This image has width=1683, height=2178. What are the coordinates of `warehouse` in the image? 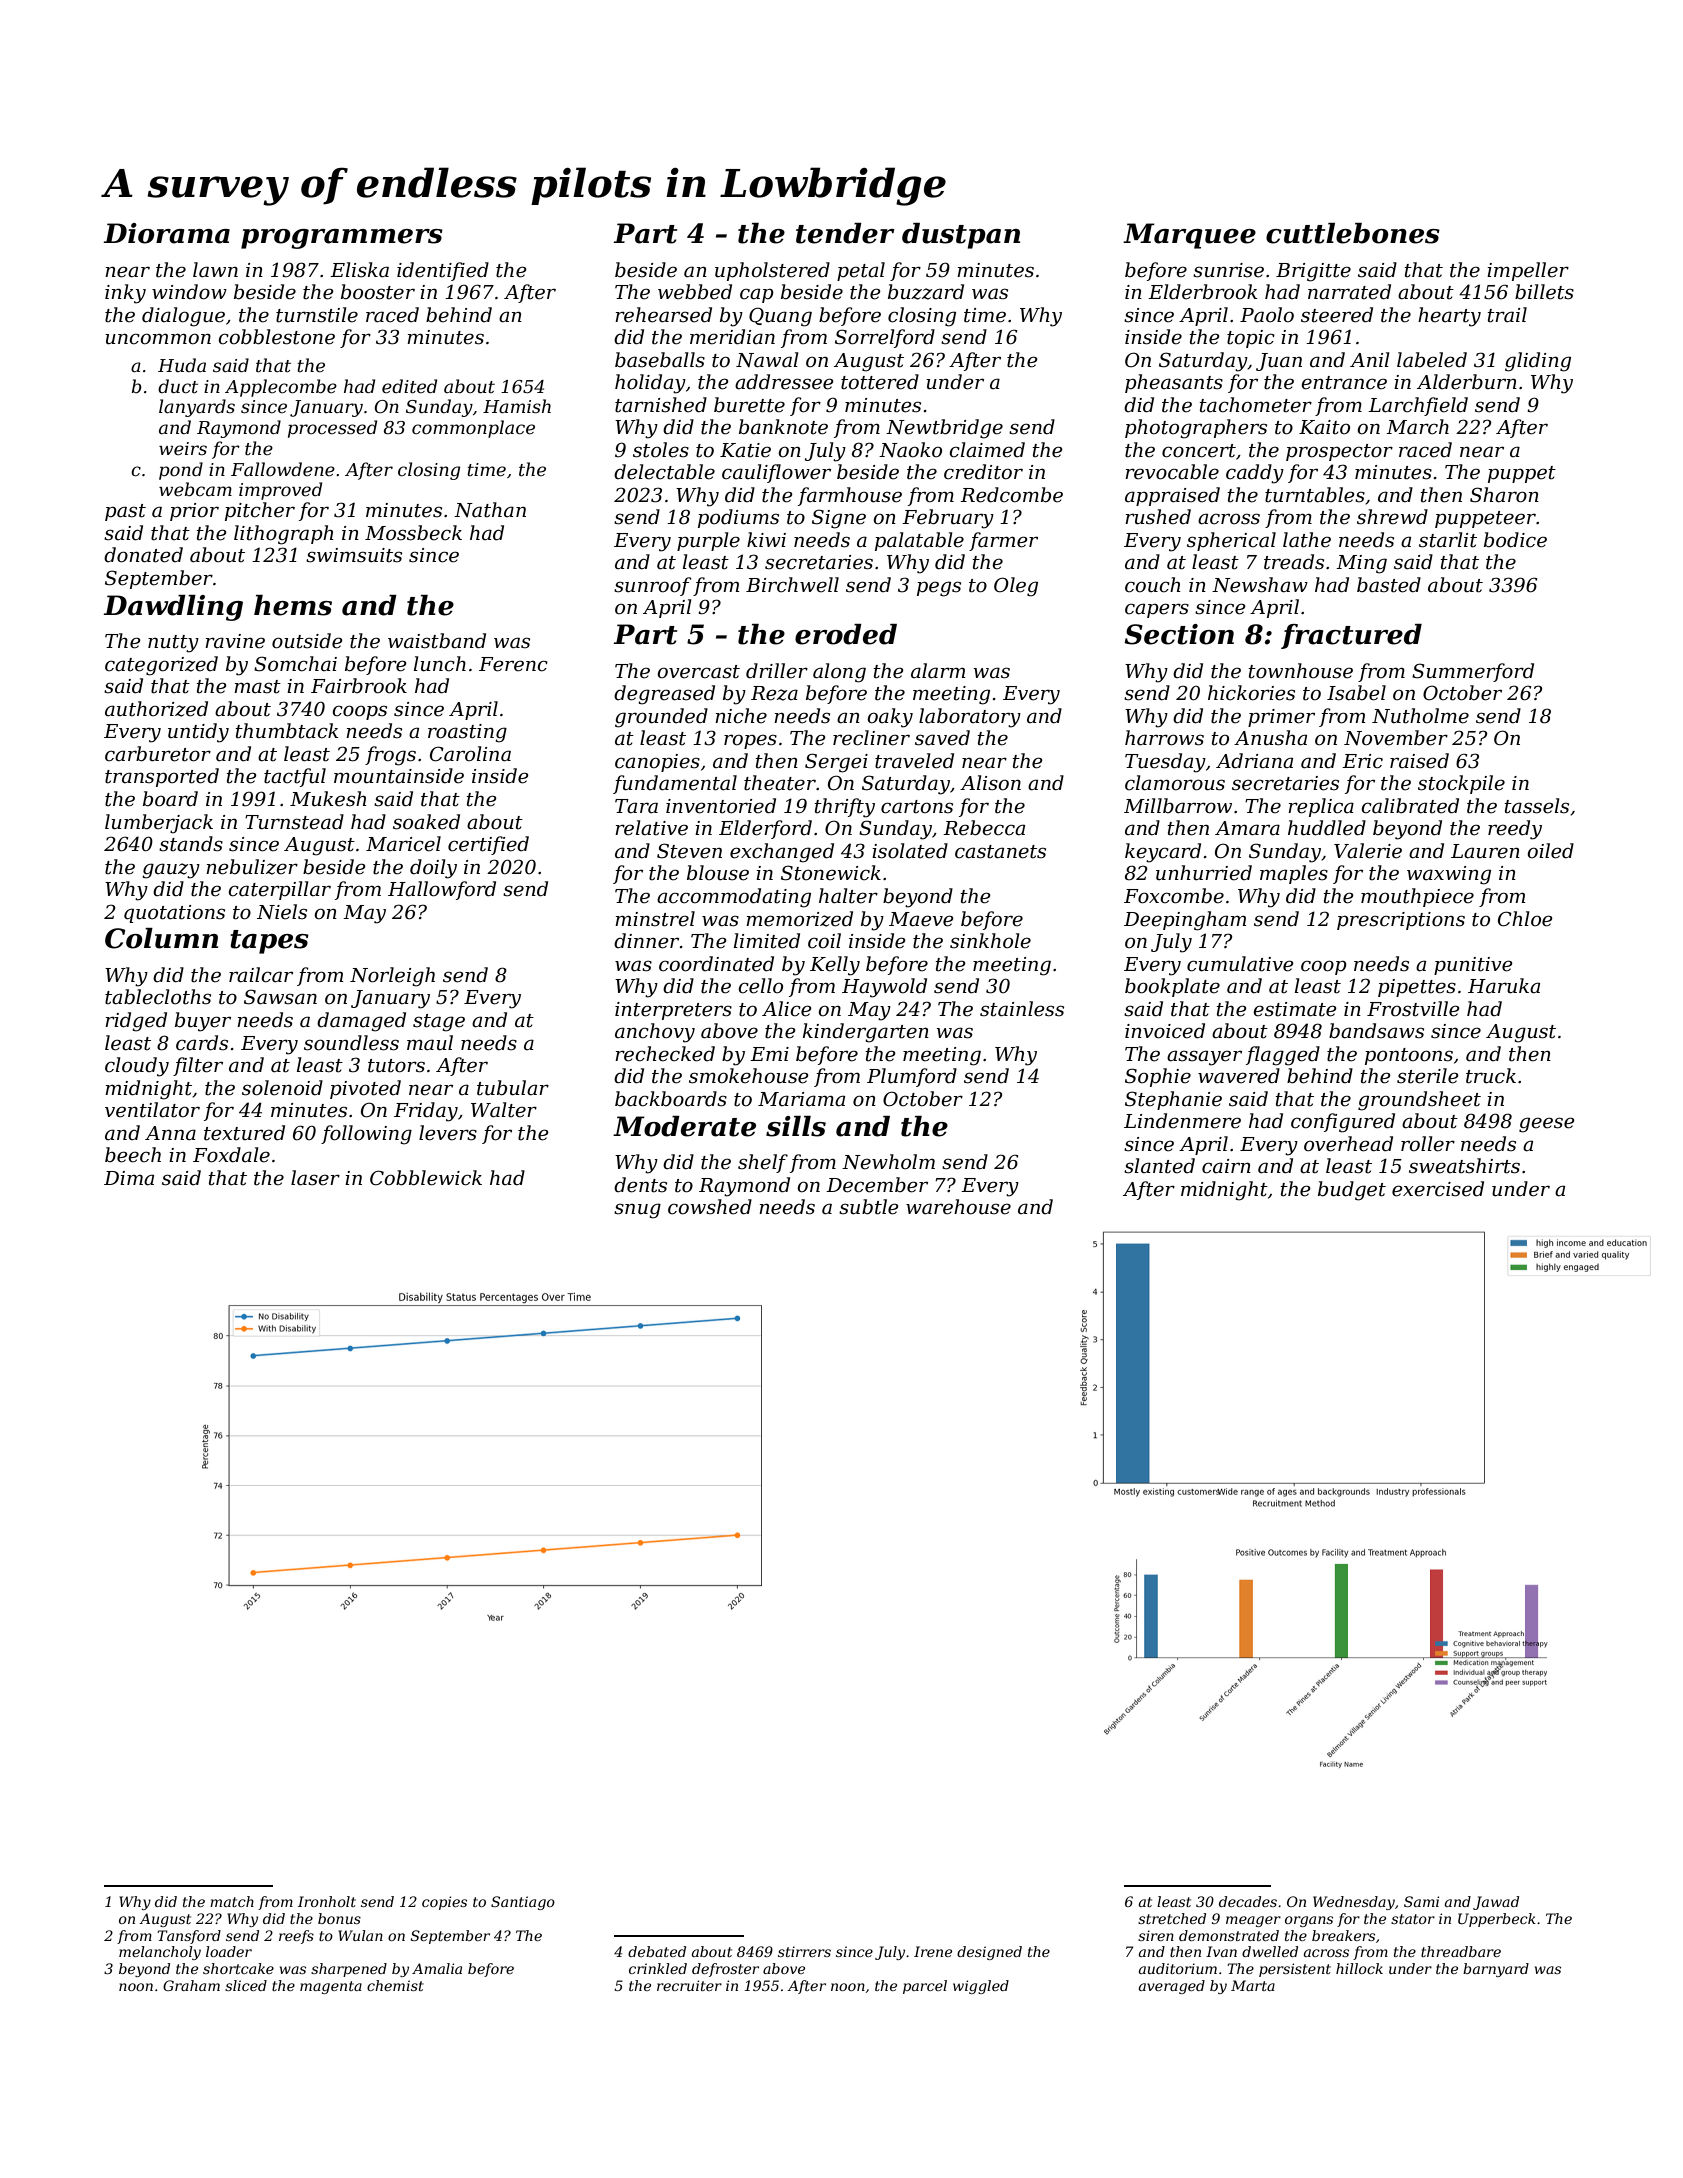 It's located at (958, 1207).
